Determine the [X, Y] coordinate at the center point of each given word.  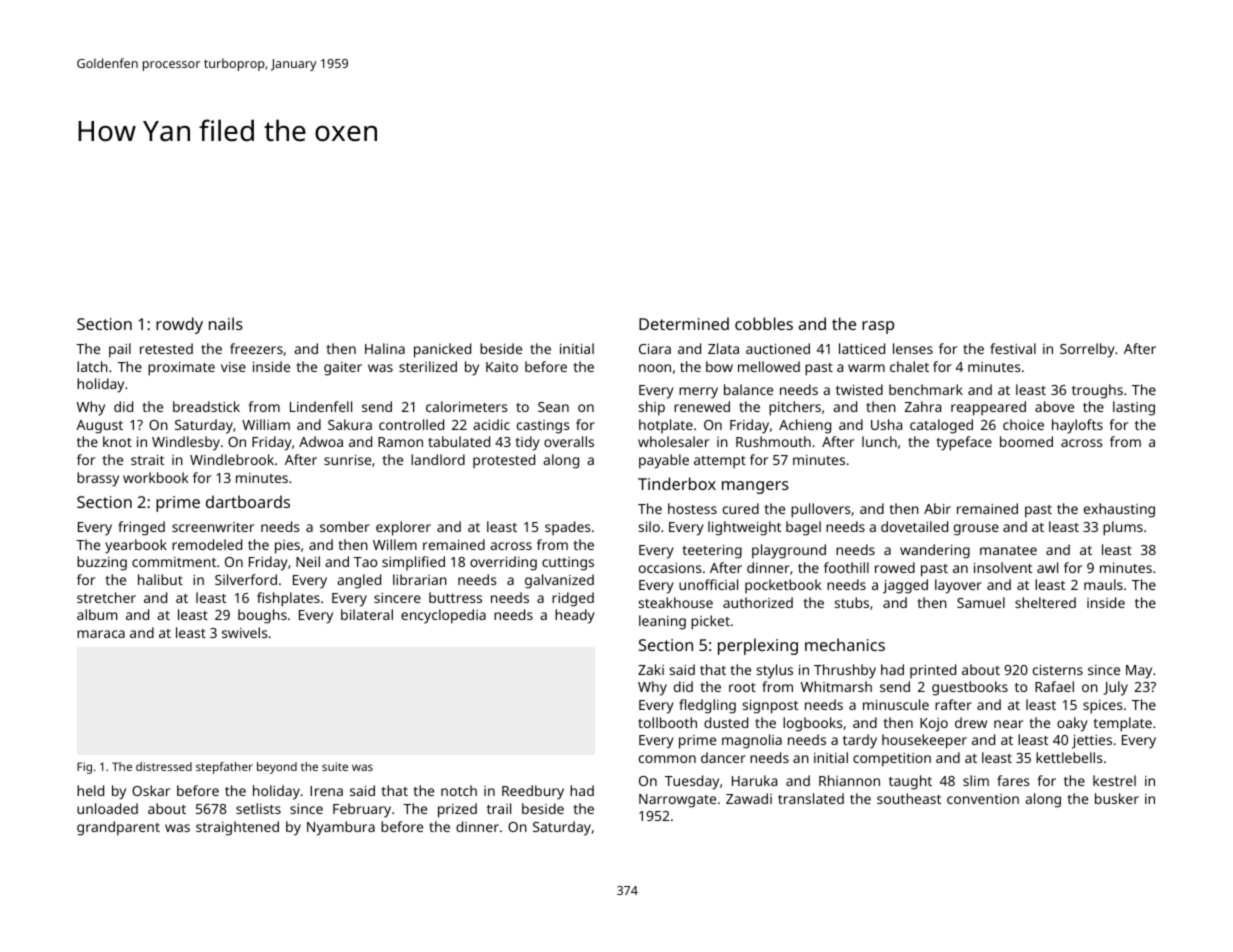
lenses [913, 348]
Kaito [502, 367]
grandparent [118, 828]
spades [568, 528]
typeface [964, 443]
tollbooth [667, 722]
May [1139, 672]
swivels [245, 632]
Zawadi [749, 798]
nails [226, 323]
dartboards [248, 501]
